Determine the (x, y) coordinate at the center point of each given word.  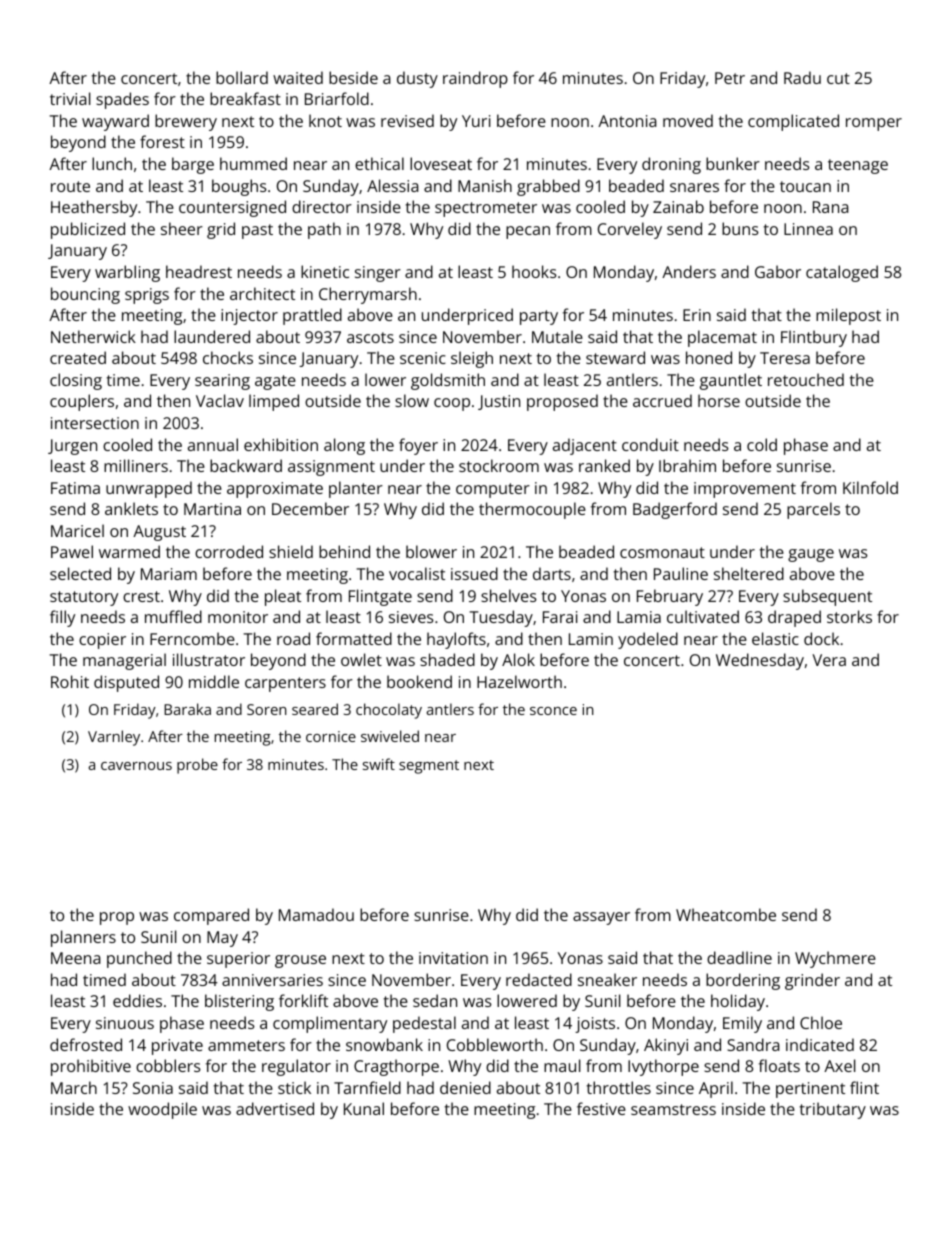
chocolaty (389, 711)
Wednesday (760, 661)
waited (298, 77)
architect (262, 293)
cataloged (842, 273)
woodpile (162, 1110)
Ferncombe (192, 638)
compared (211, 916)
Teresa (785, 358)
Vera (829, 660)
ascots (370, 337)
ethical (379, 163)
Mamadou (316, 914)
